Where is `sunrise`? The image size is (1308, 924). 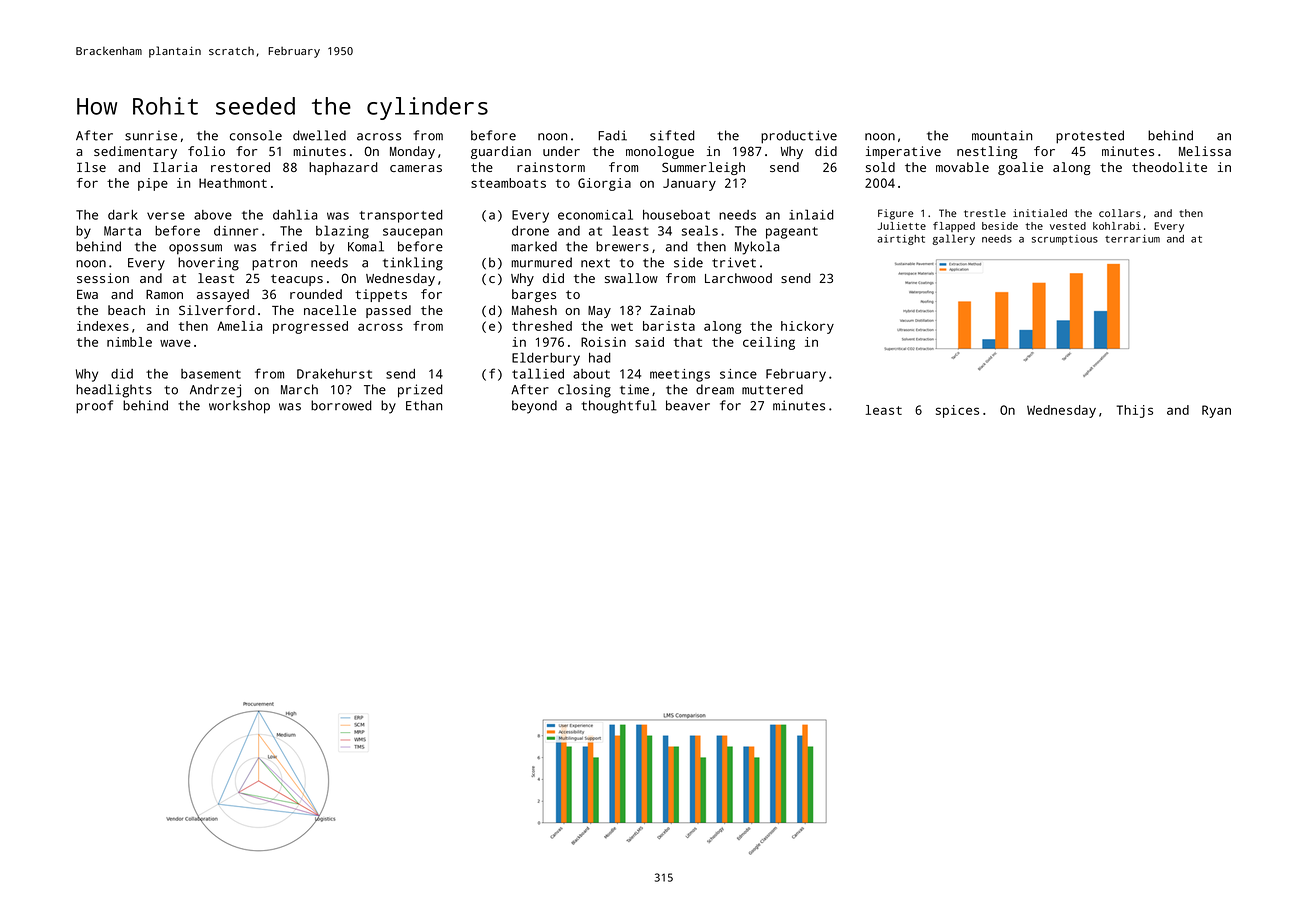
sunrise is located at coordinates (151, 135).
